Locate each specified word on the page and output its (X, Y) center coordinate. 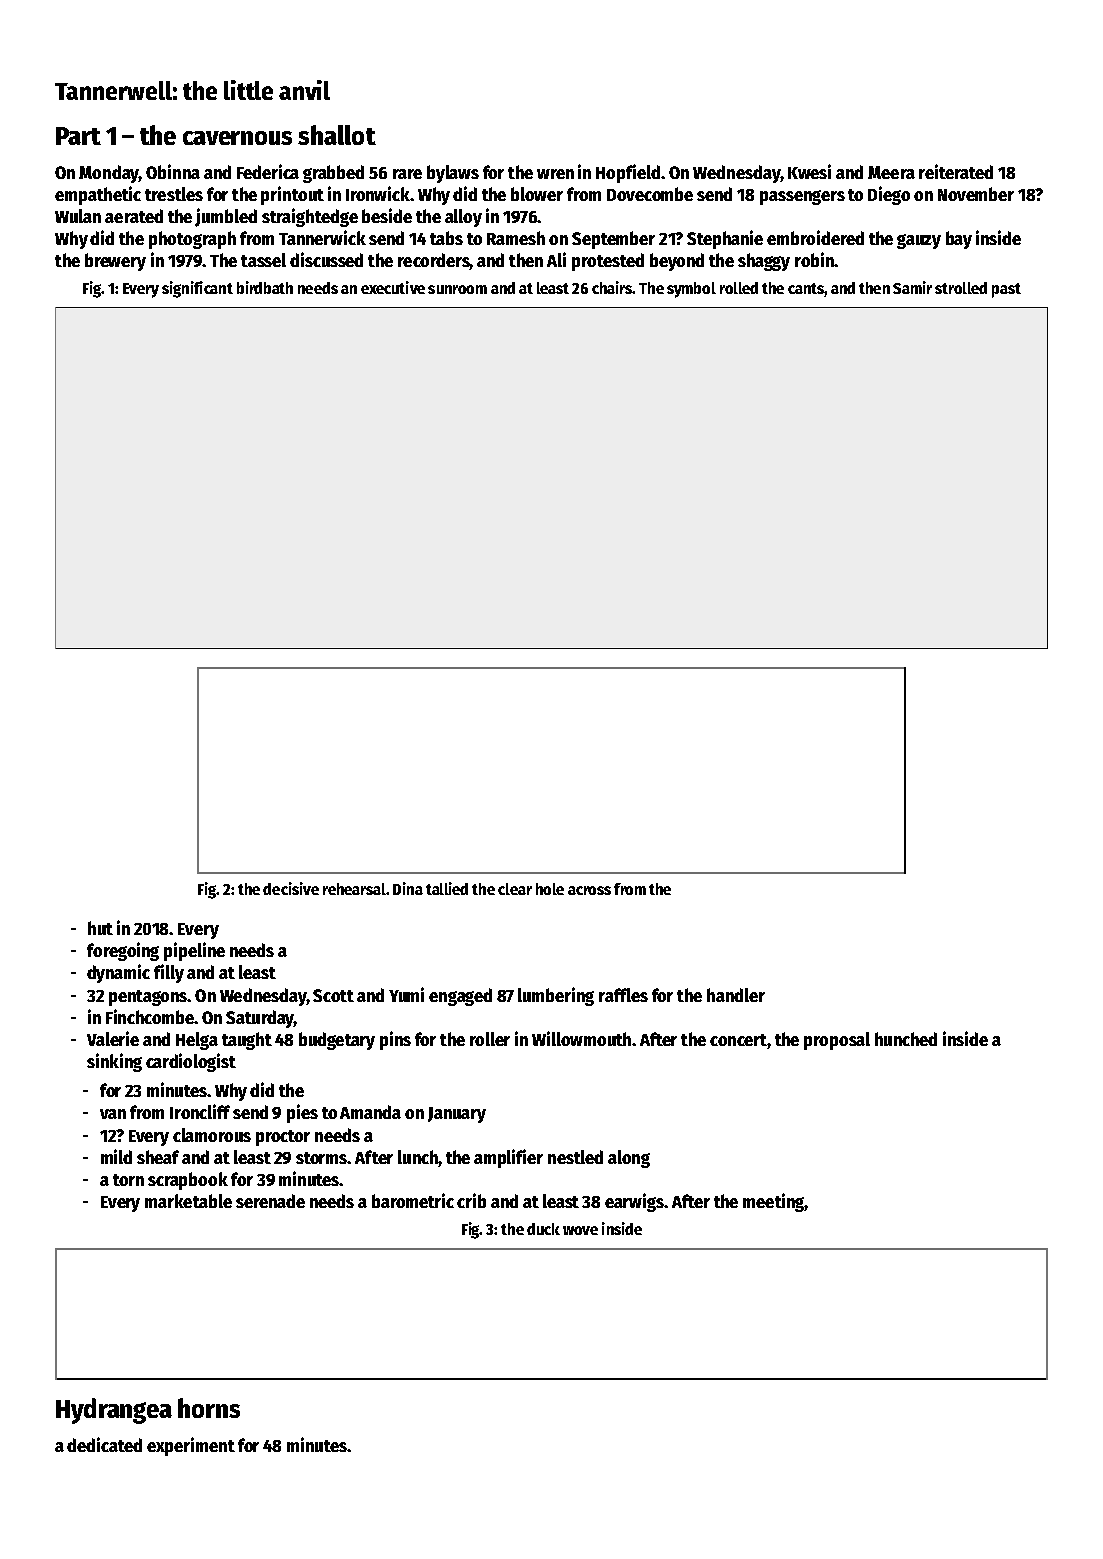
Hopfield (628, 173)
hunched (906, 1039)
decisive (291, 888)
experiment (191, 1446)
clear (515, 889)
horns (209, 1408)
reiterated (956, 171)
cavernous (237, 138)
